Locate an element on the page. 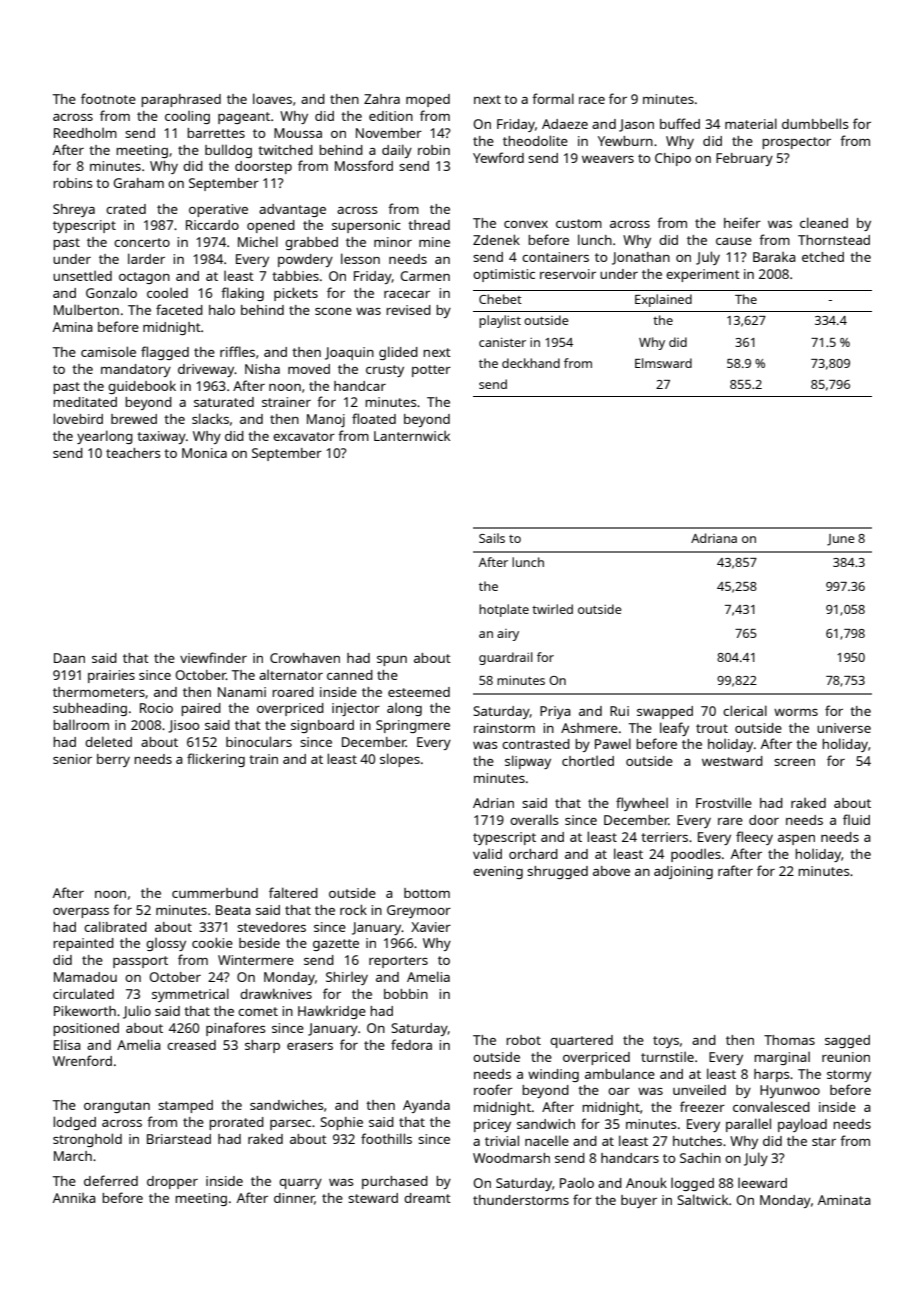  Saltwick is located at coordinates (702, 1199).
